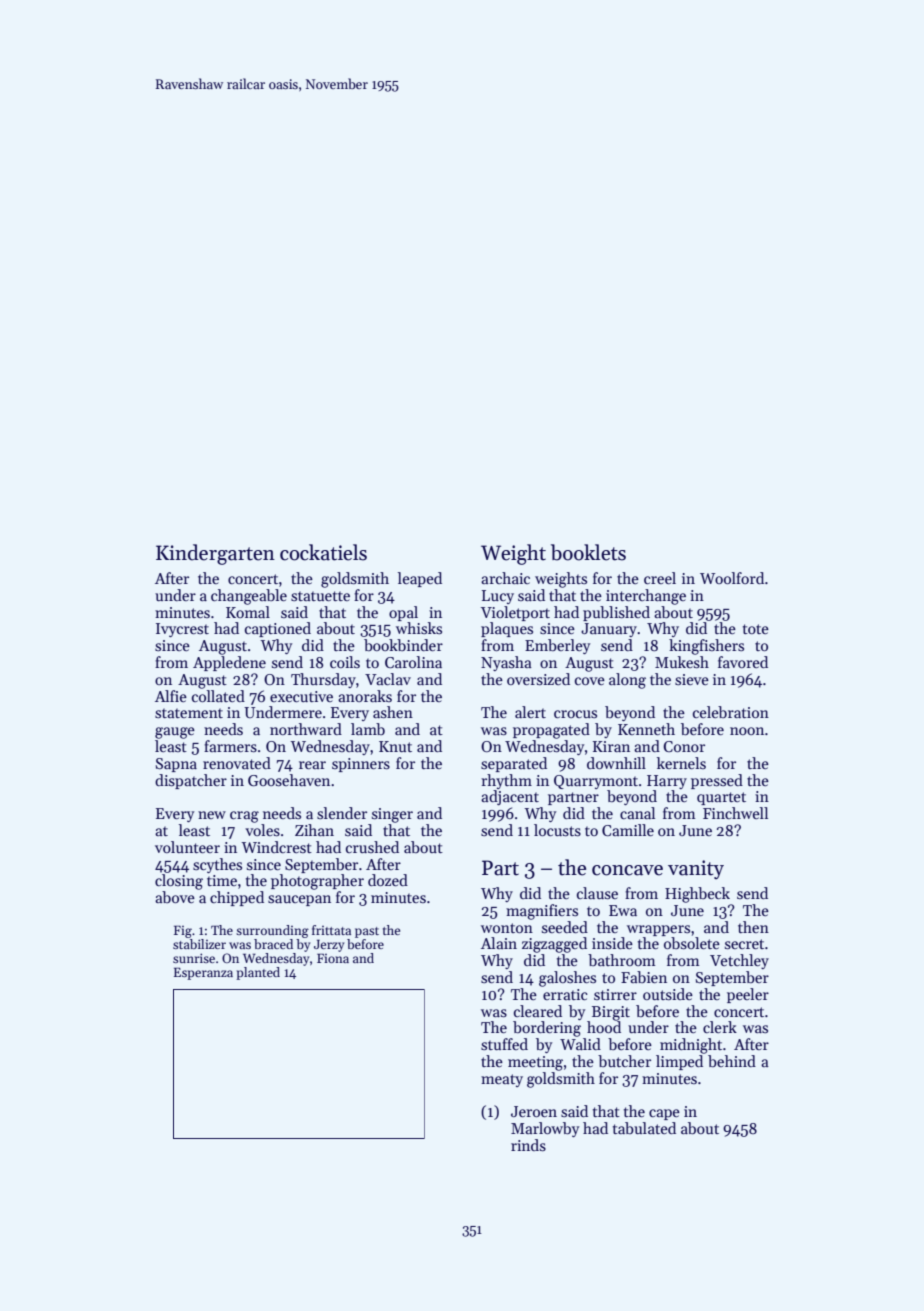 This document has height=1311, width=924. I want to click on Jeroen, so click(534, 1111).
